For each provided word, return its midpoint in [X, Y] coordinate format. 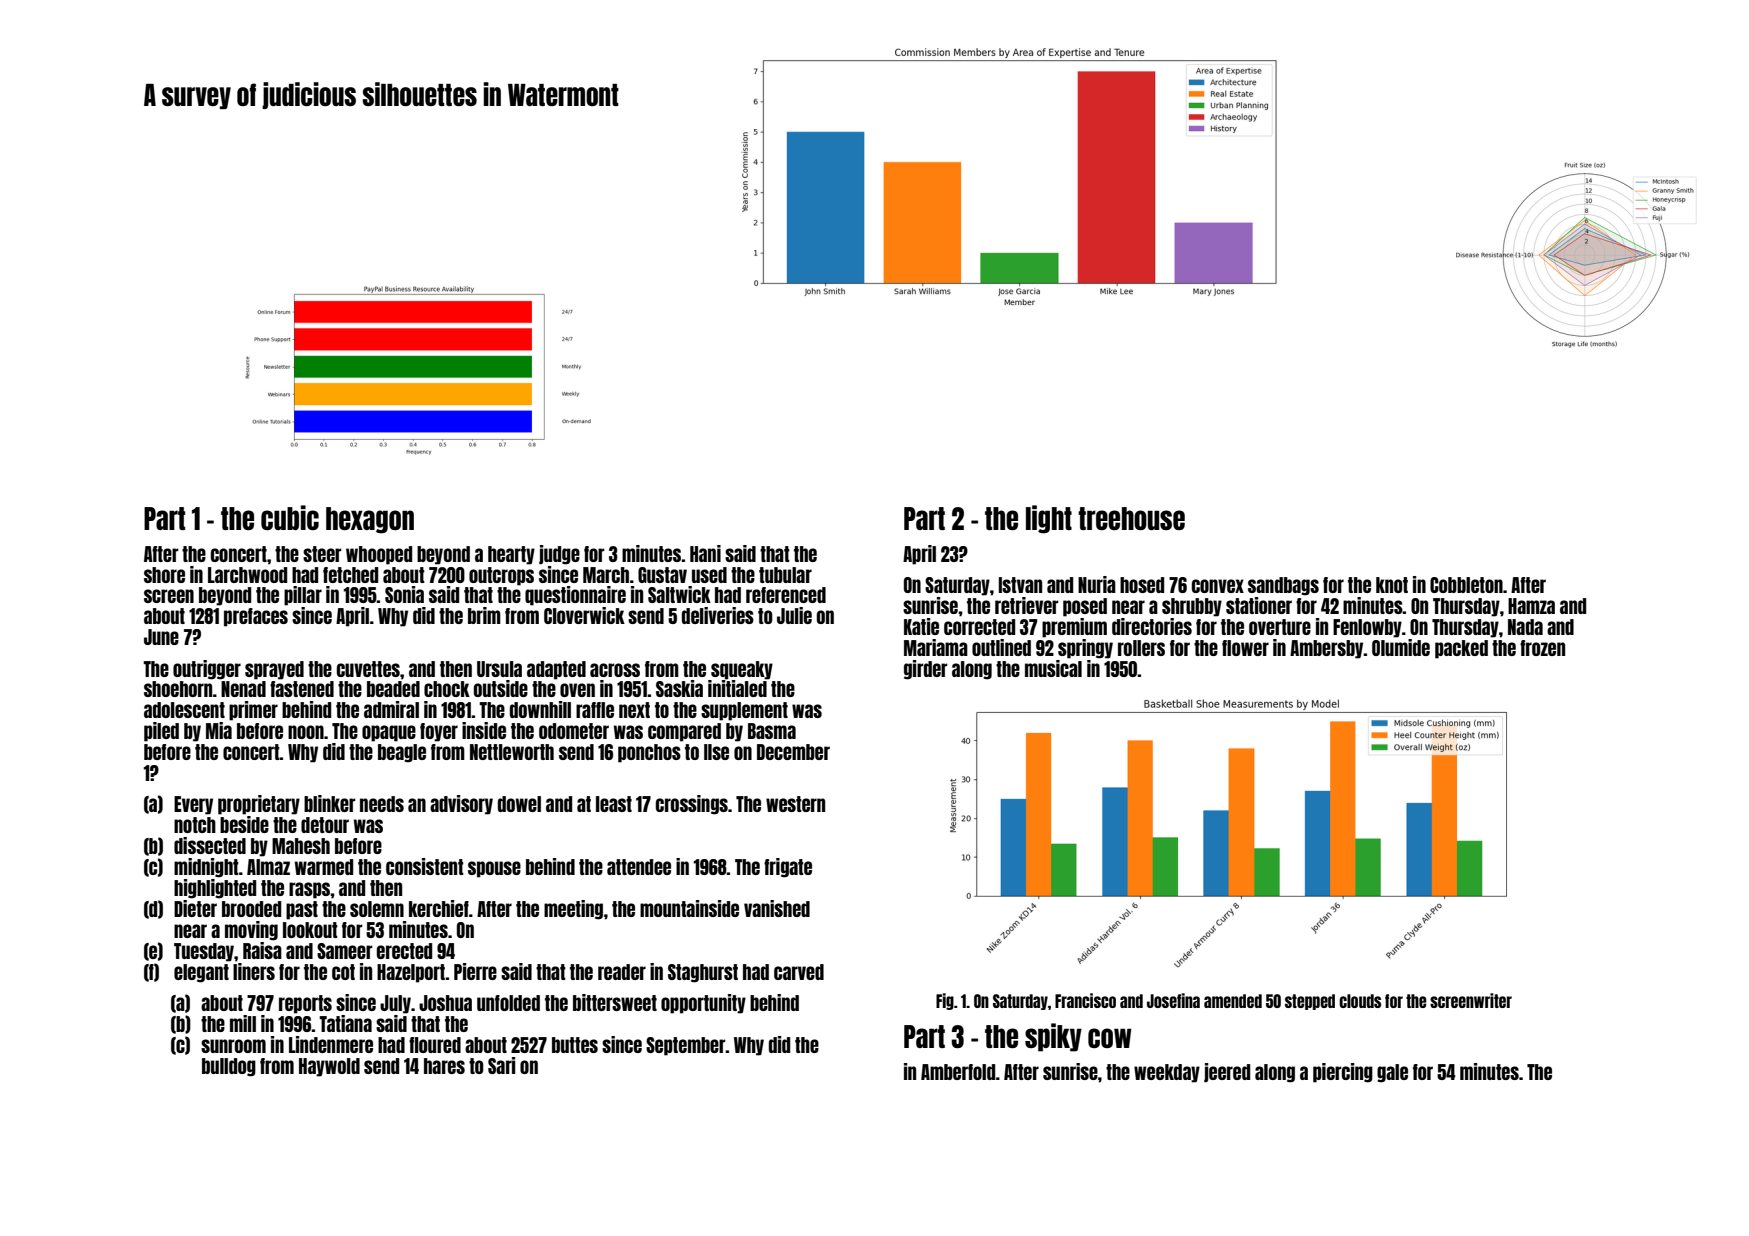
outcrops [501, 576]
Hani [705, 553]
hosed [1142, 585]
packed [1461, 649]
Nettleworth [512, 752]
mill [243, 1023]
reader [622, 972]
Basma [772, 731]
